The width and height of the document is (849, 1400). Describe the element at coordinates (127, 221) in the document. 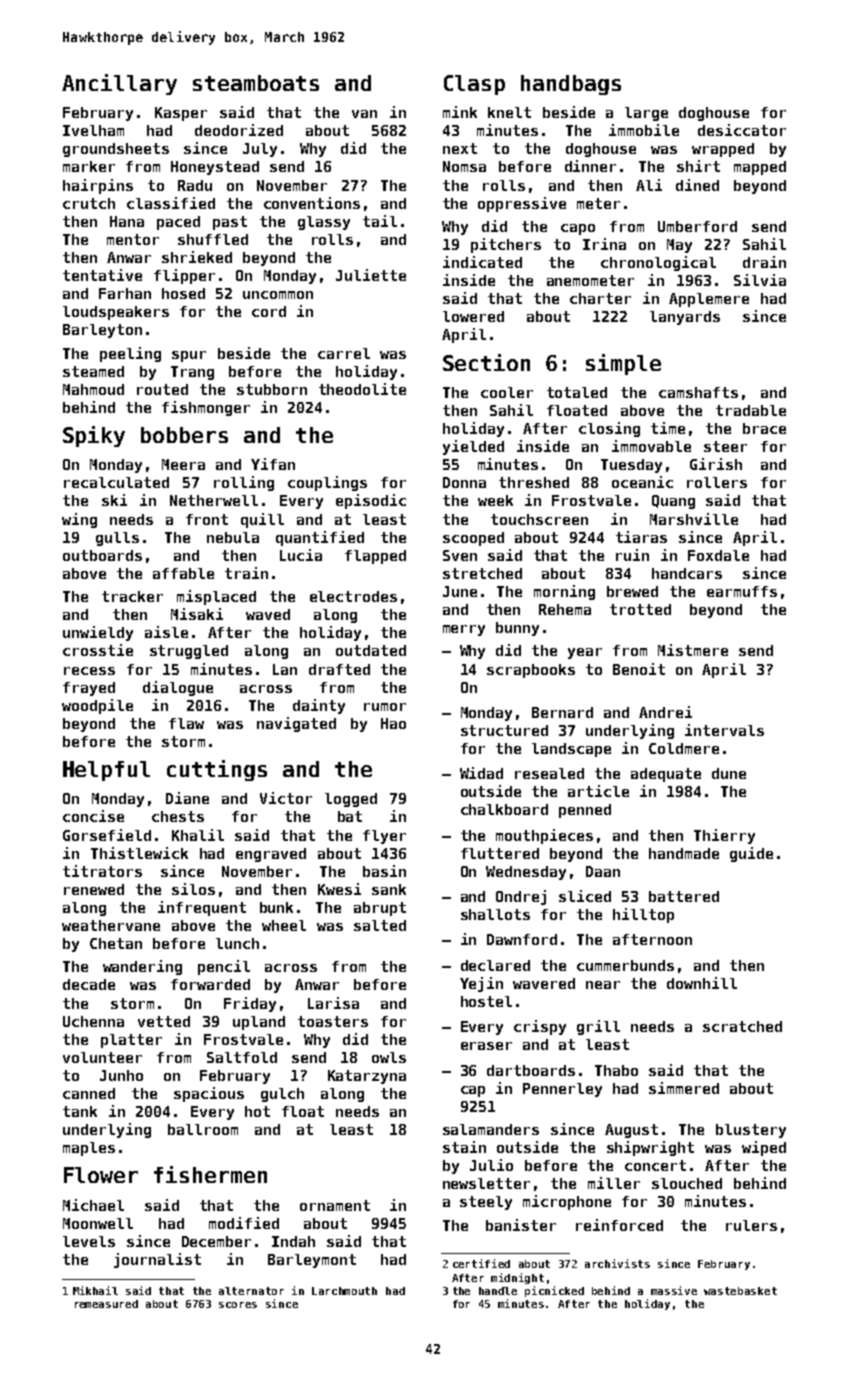

I see `Hana` at that location.
